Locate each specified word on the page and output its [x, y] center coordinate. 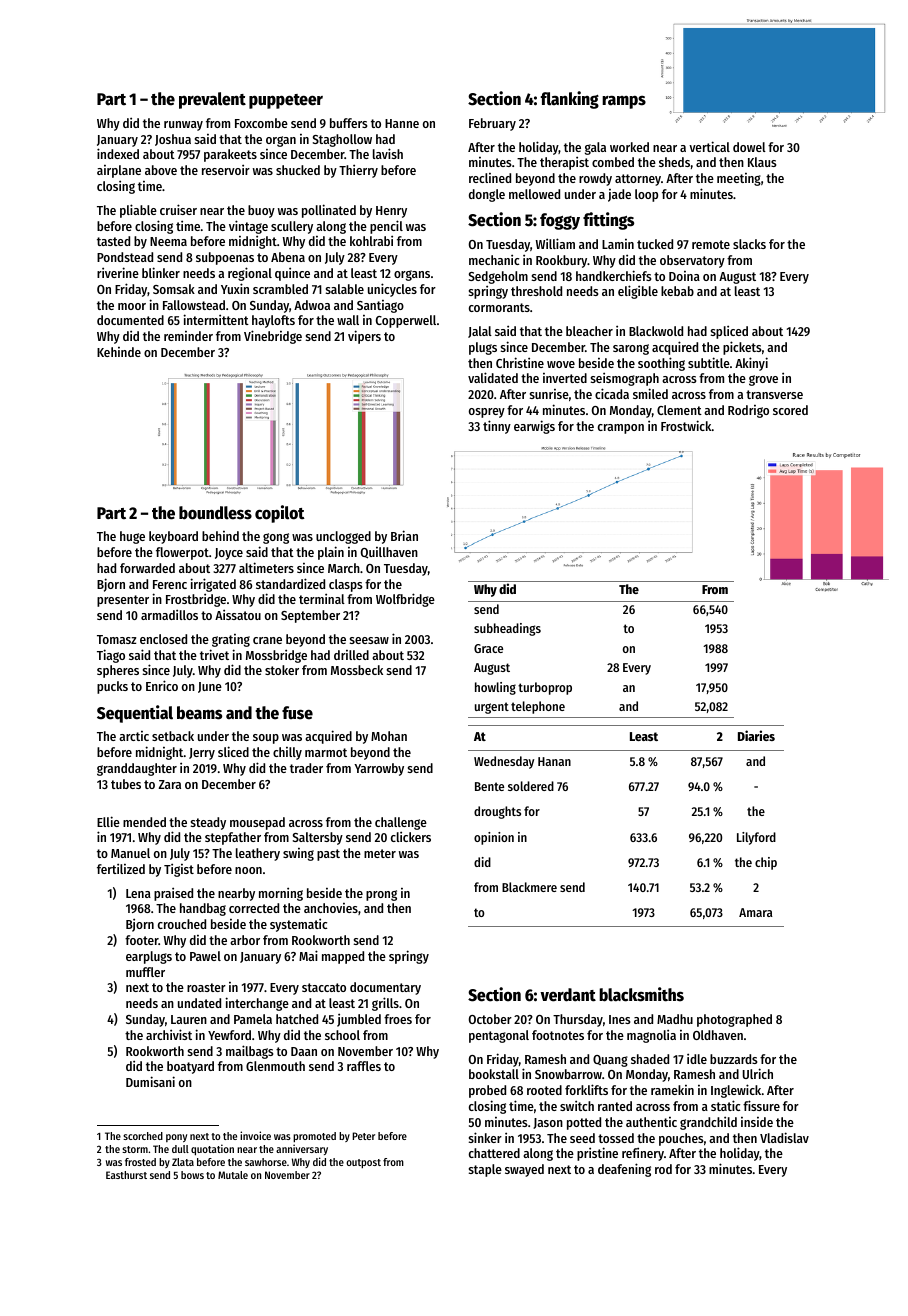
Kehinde [119, 352]
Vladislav [784, 1137]
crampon [621, 429]
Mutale [233, 1175]
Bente [489, 786]
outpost [363, 1163]
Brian [404, 535]
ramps [624, 102]
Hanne [402, 123]
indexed [118, 153]
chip [766, 863]
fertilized [121, 868]
